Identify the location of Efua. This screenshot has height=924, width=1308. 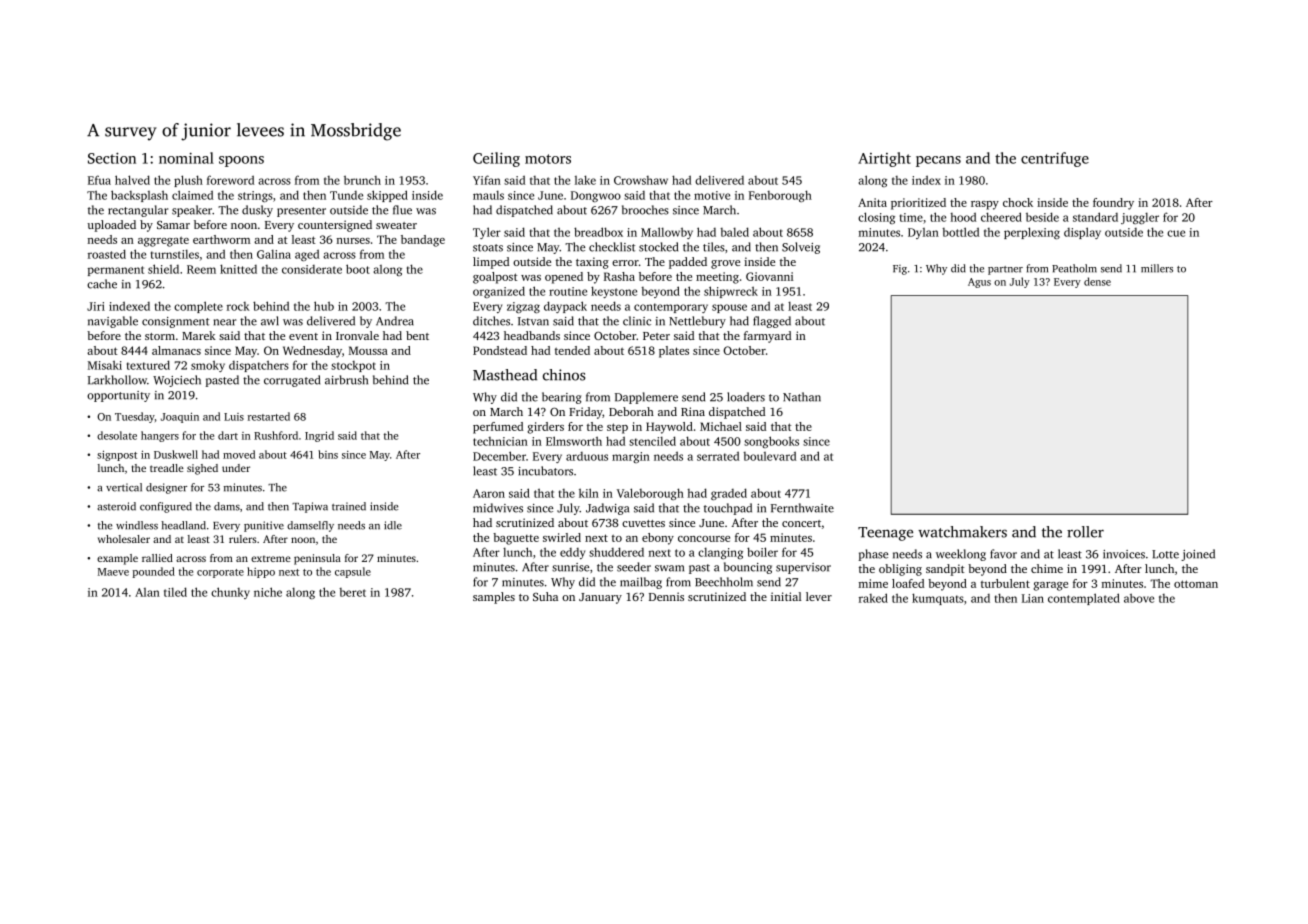
(99, 180).
